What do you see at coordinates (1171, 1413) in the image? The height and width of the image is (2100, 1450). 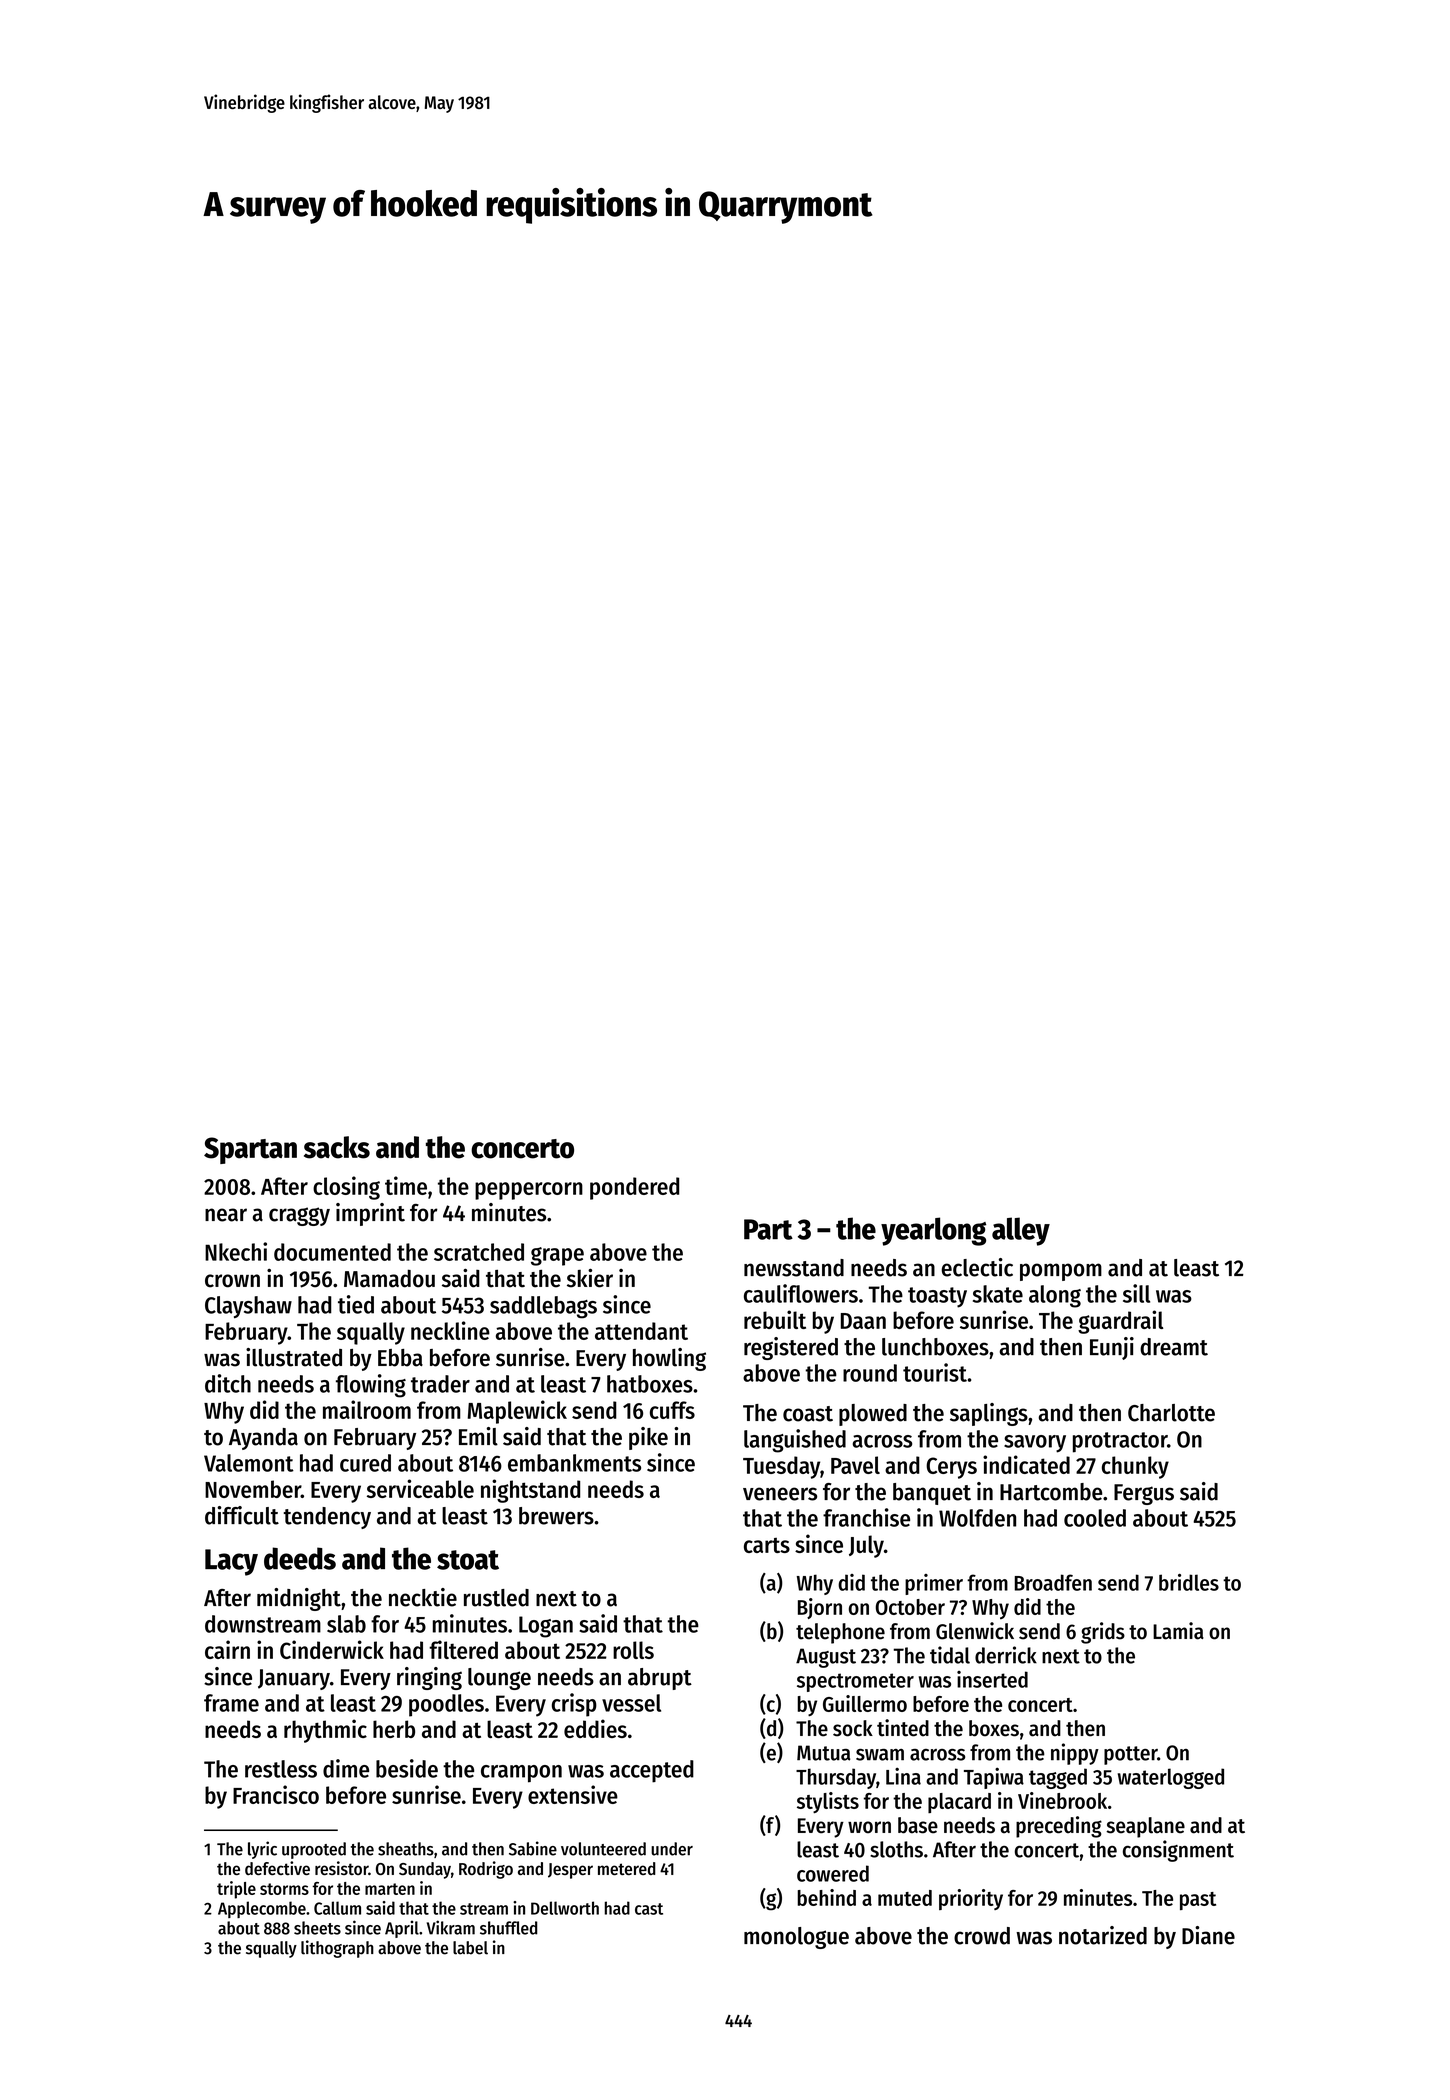 I see `Charlotte` at bounding box center [1171, 1413].
